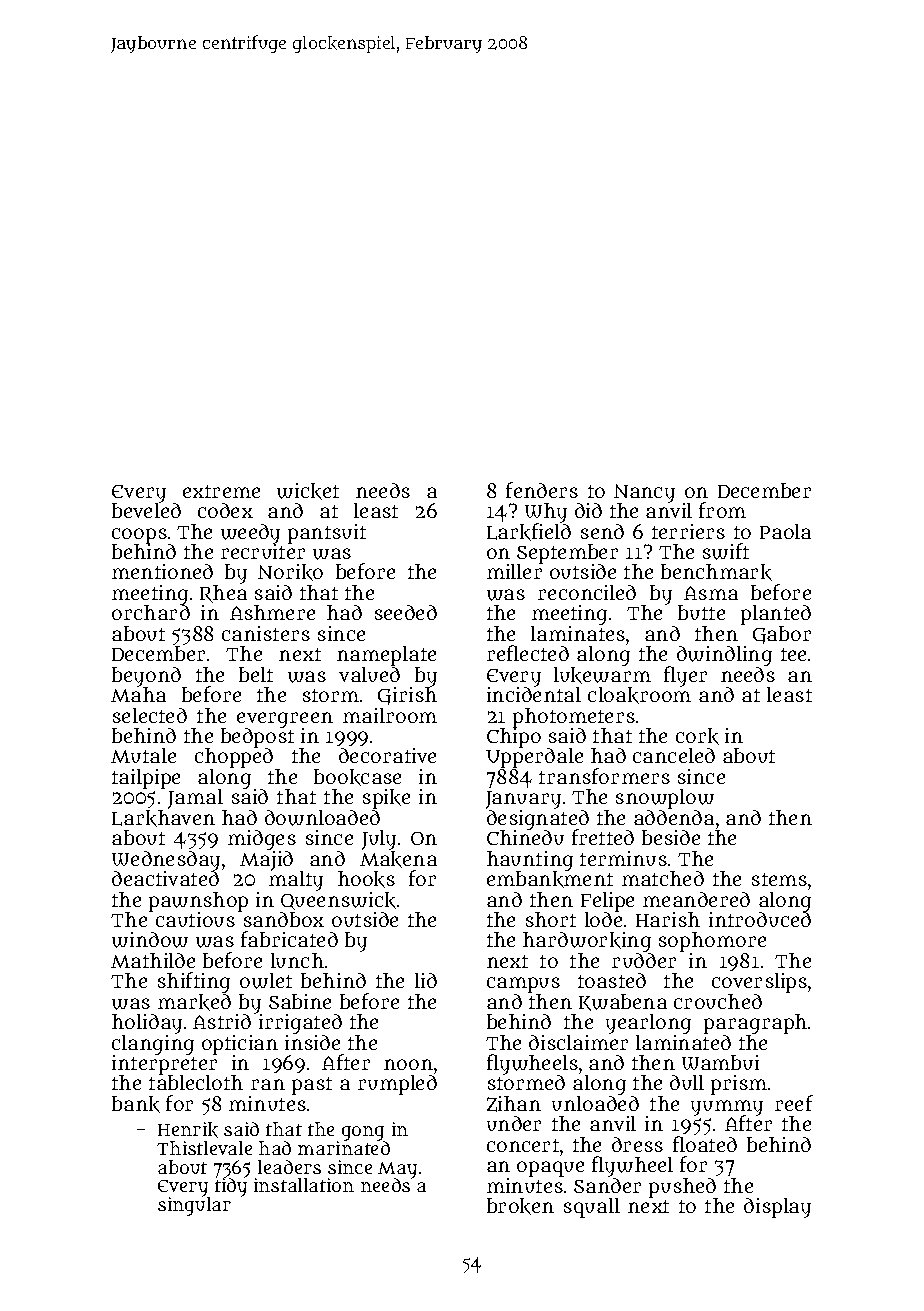  Describe the element at coordinates (520, 1206) in the image. I see `broken` at that location.
